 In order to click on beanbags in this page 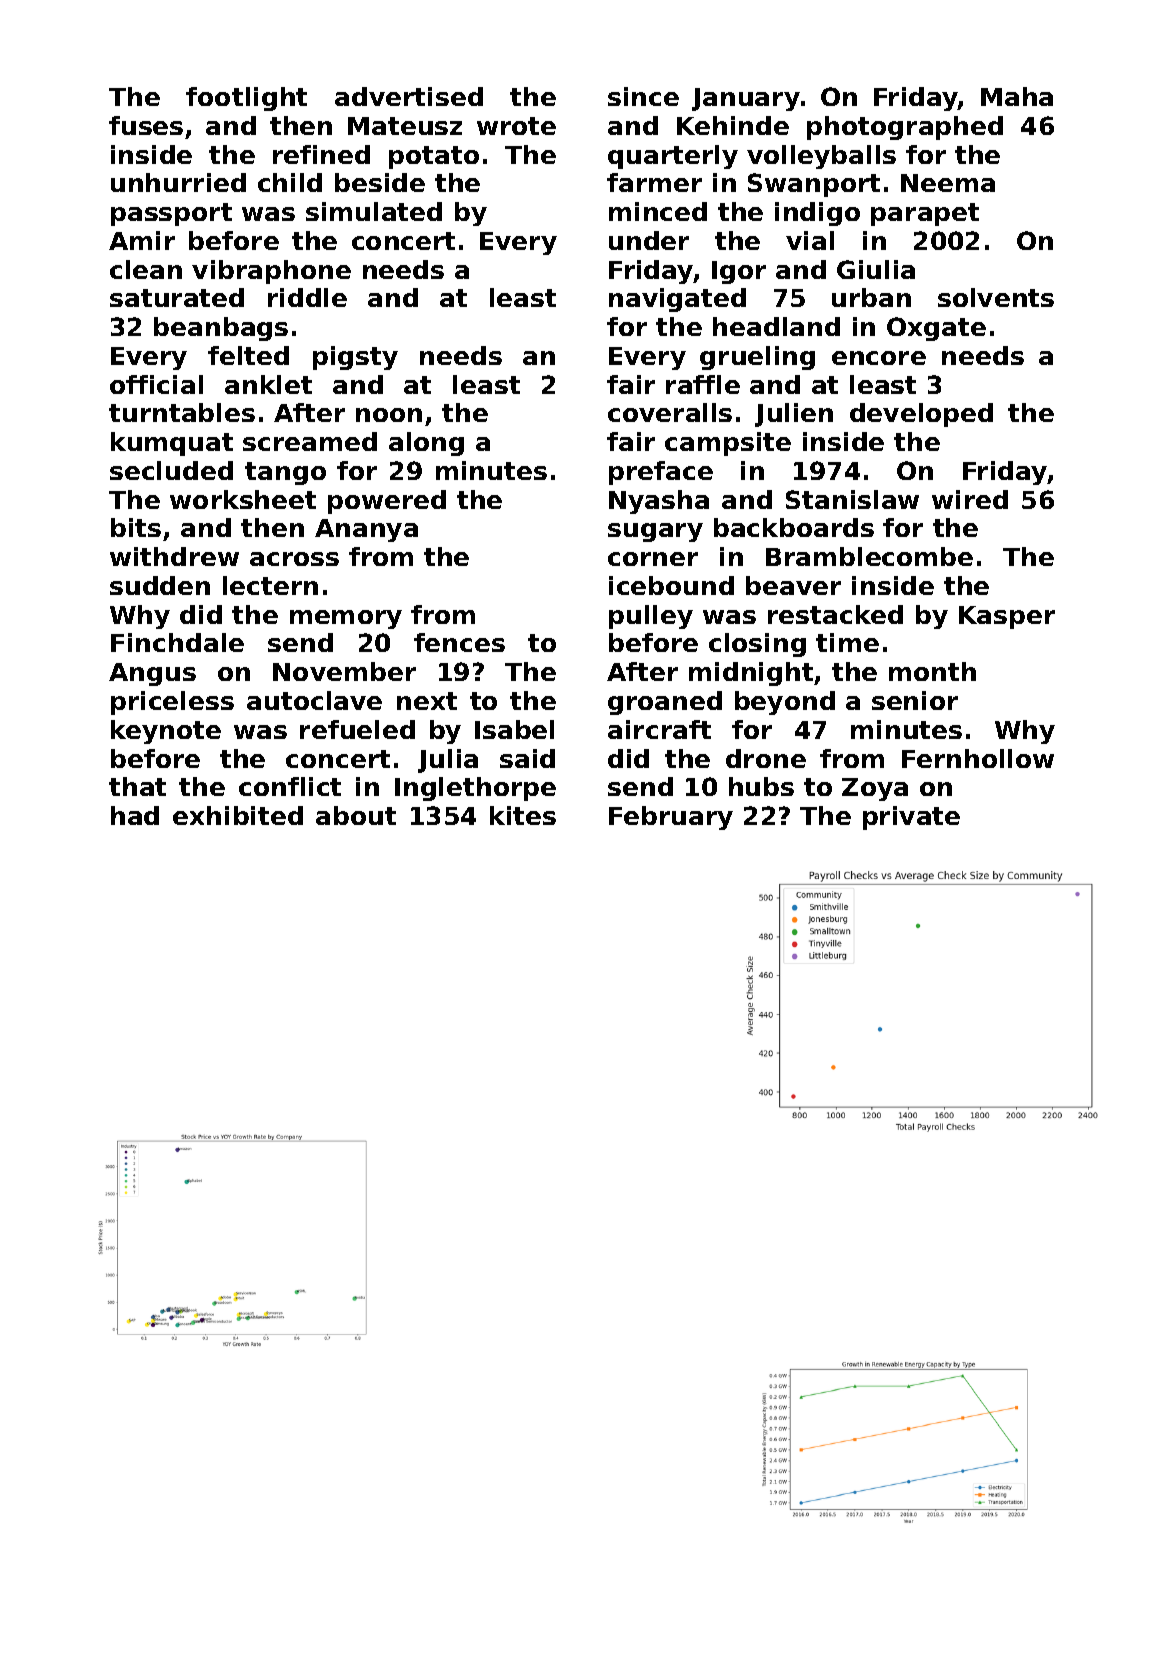, I will do `click(221, 329)`.
